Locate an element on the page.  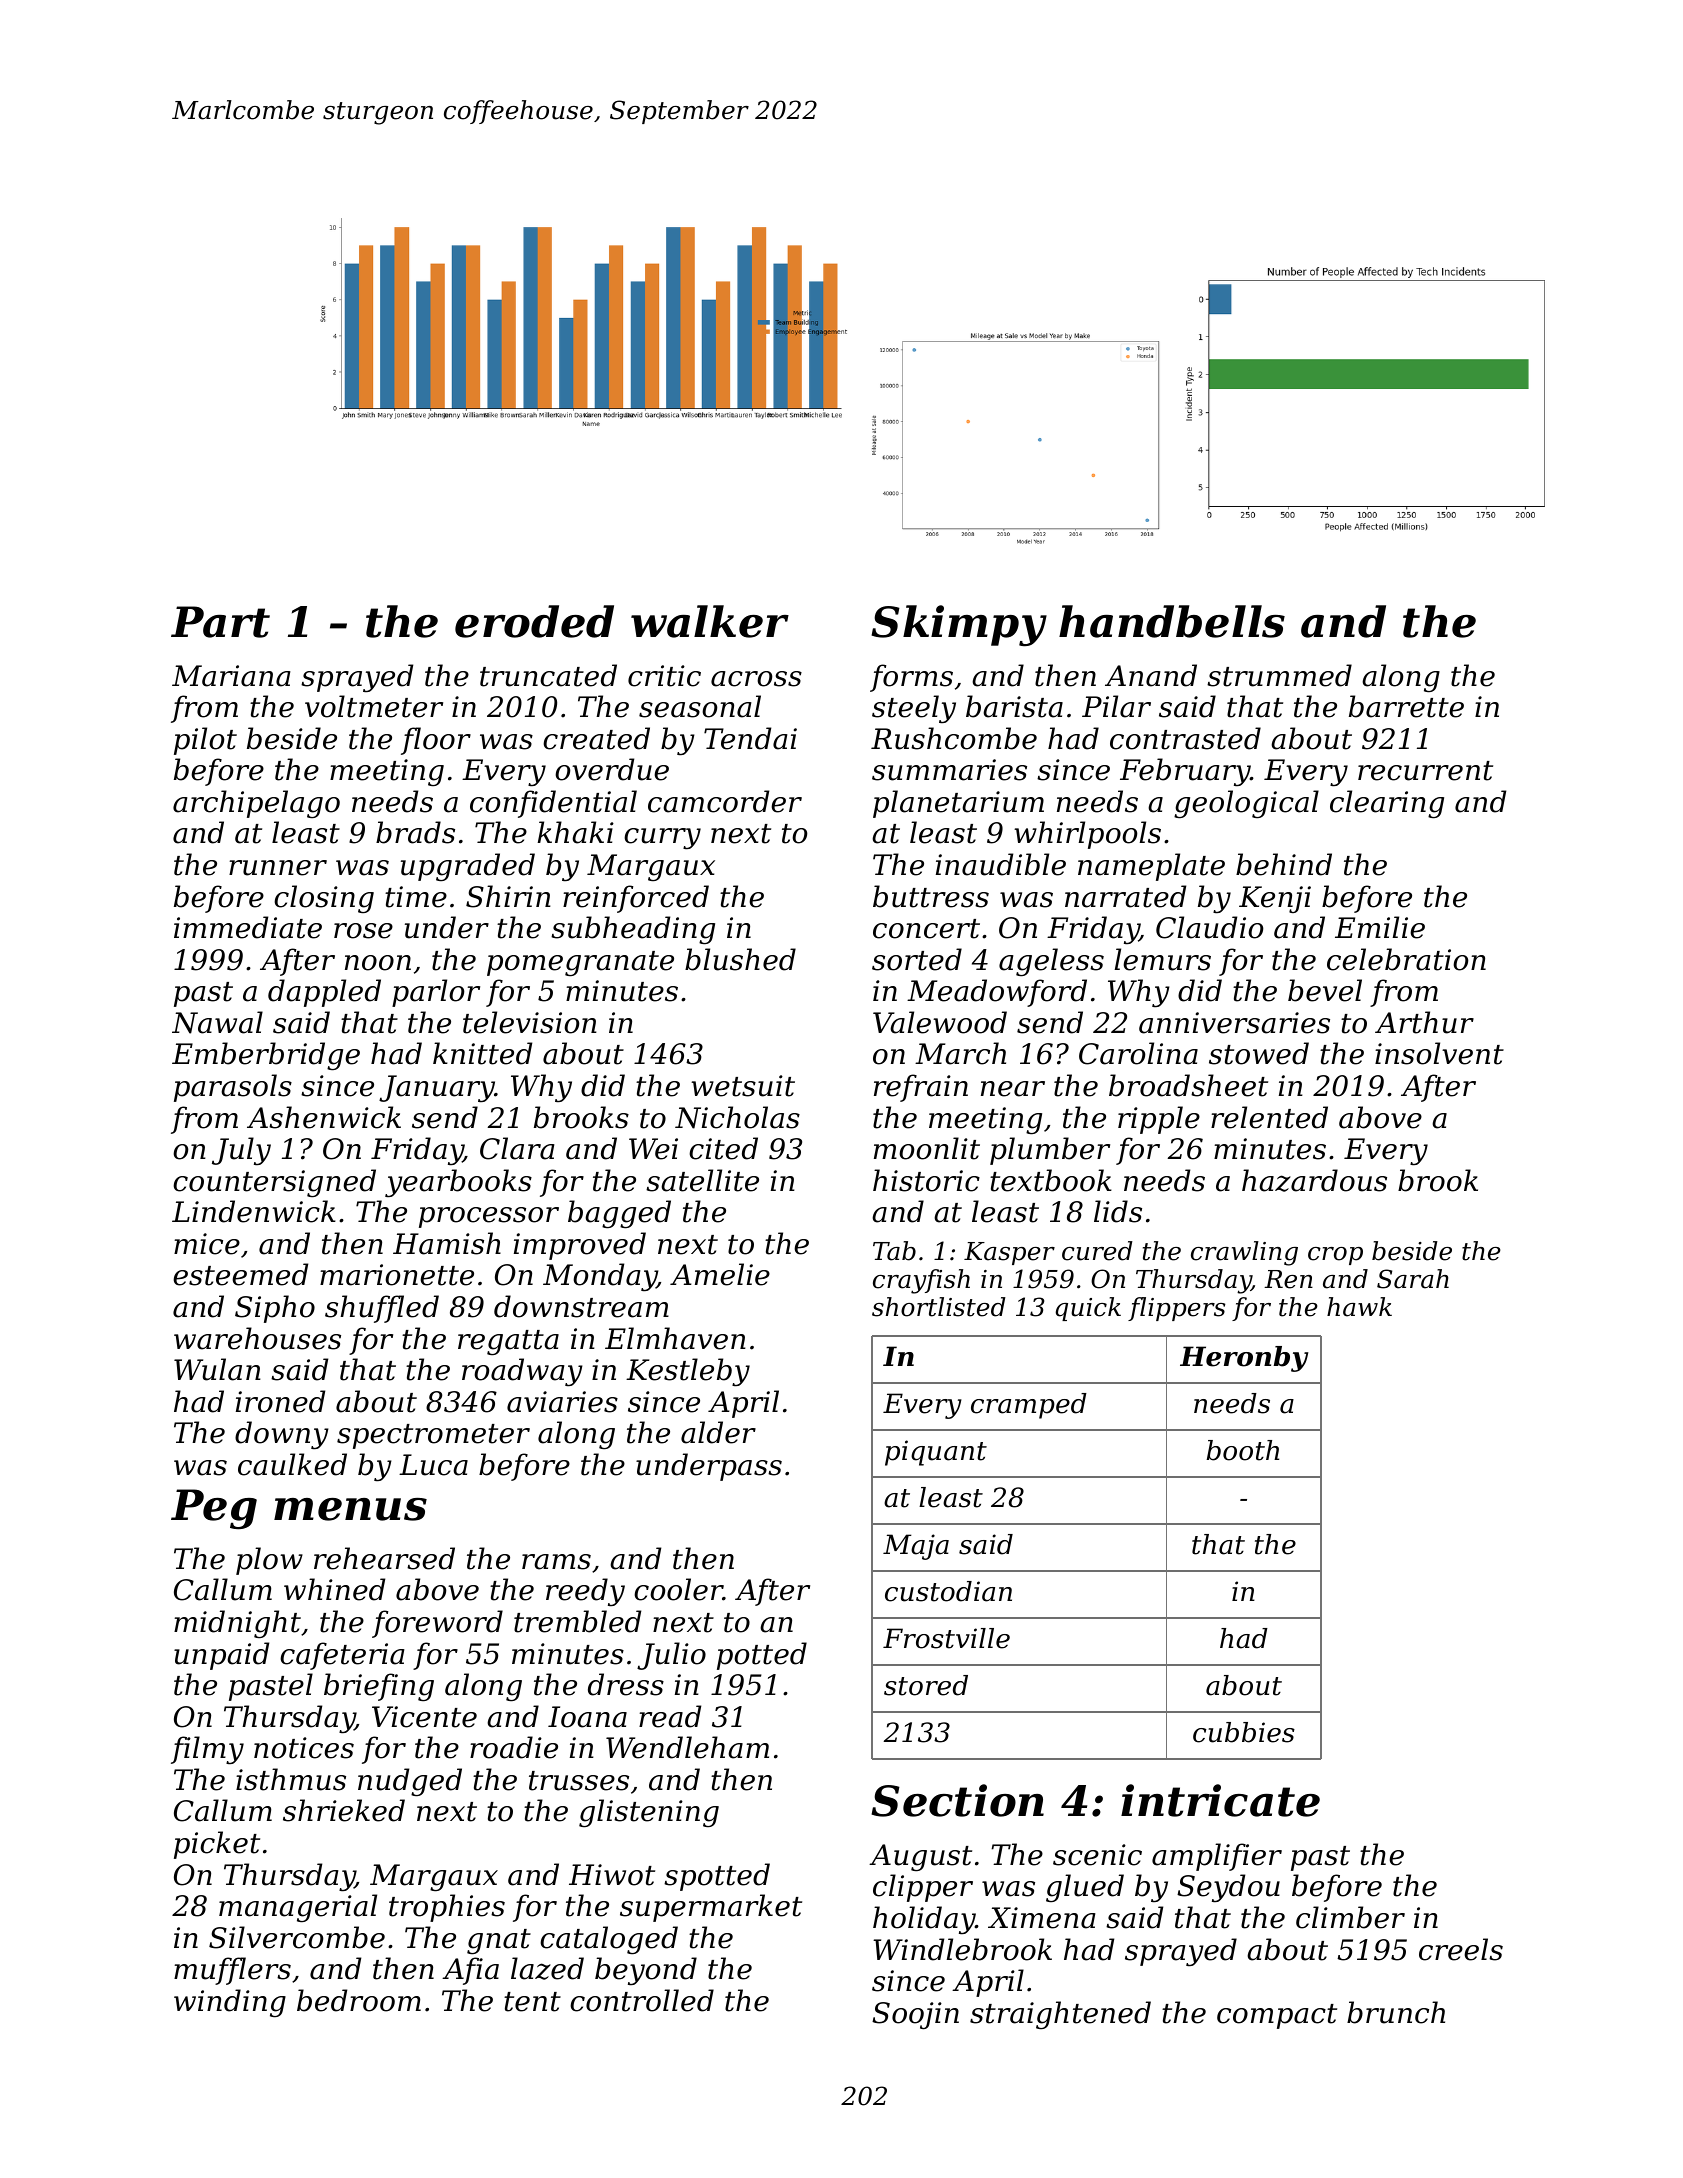
Emilie is located at coordinates (1380, 927).
